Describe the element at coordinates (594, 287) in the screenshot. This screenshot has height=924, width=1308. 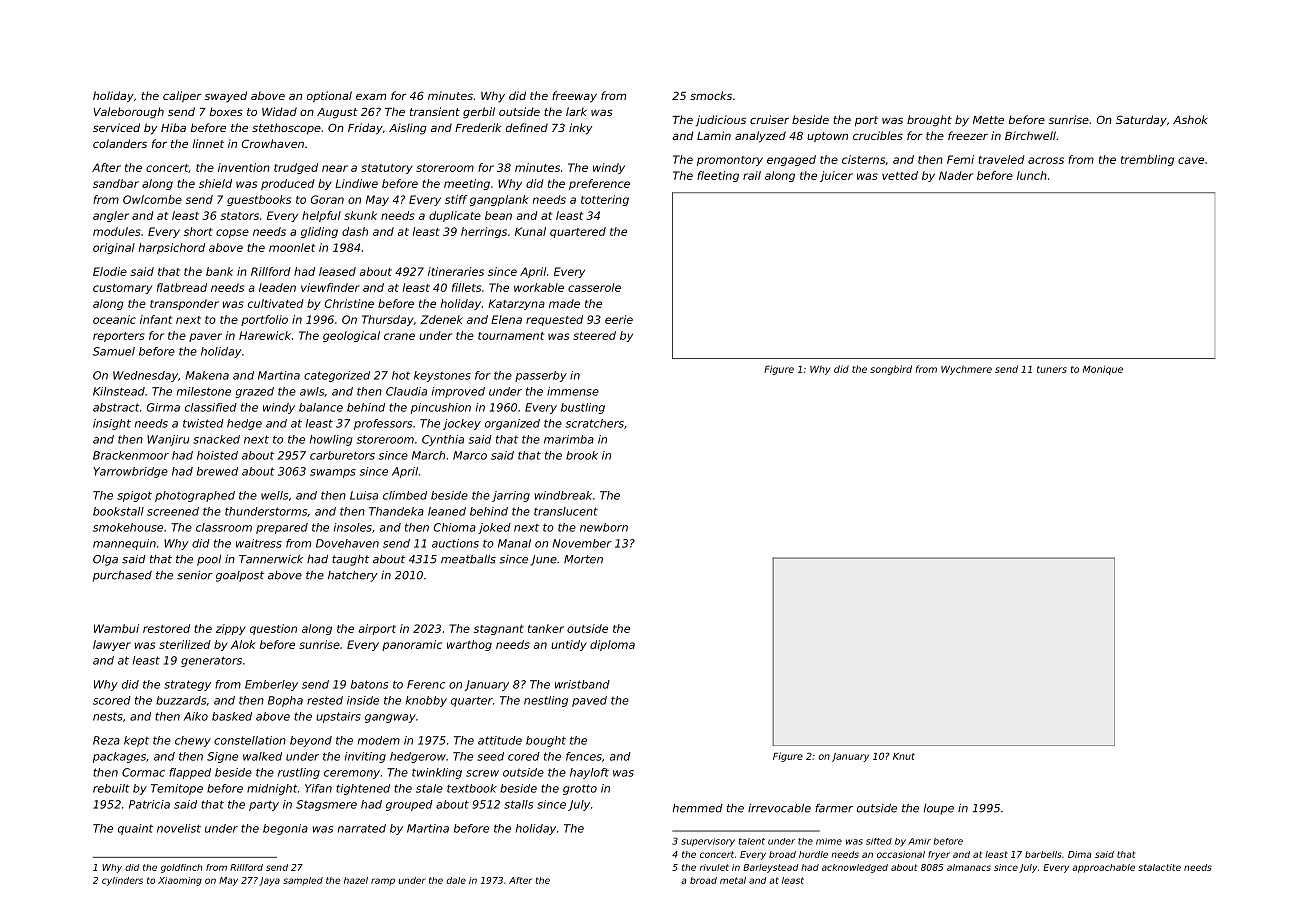
I see `casserole` at that location.
